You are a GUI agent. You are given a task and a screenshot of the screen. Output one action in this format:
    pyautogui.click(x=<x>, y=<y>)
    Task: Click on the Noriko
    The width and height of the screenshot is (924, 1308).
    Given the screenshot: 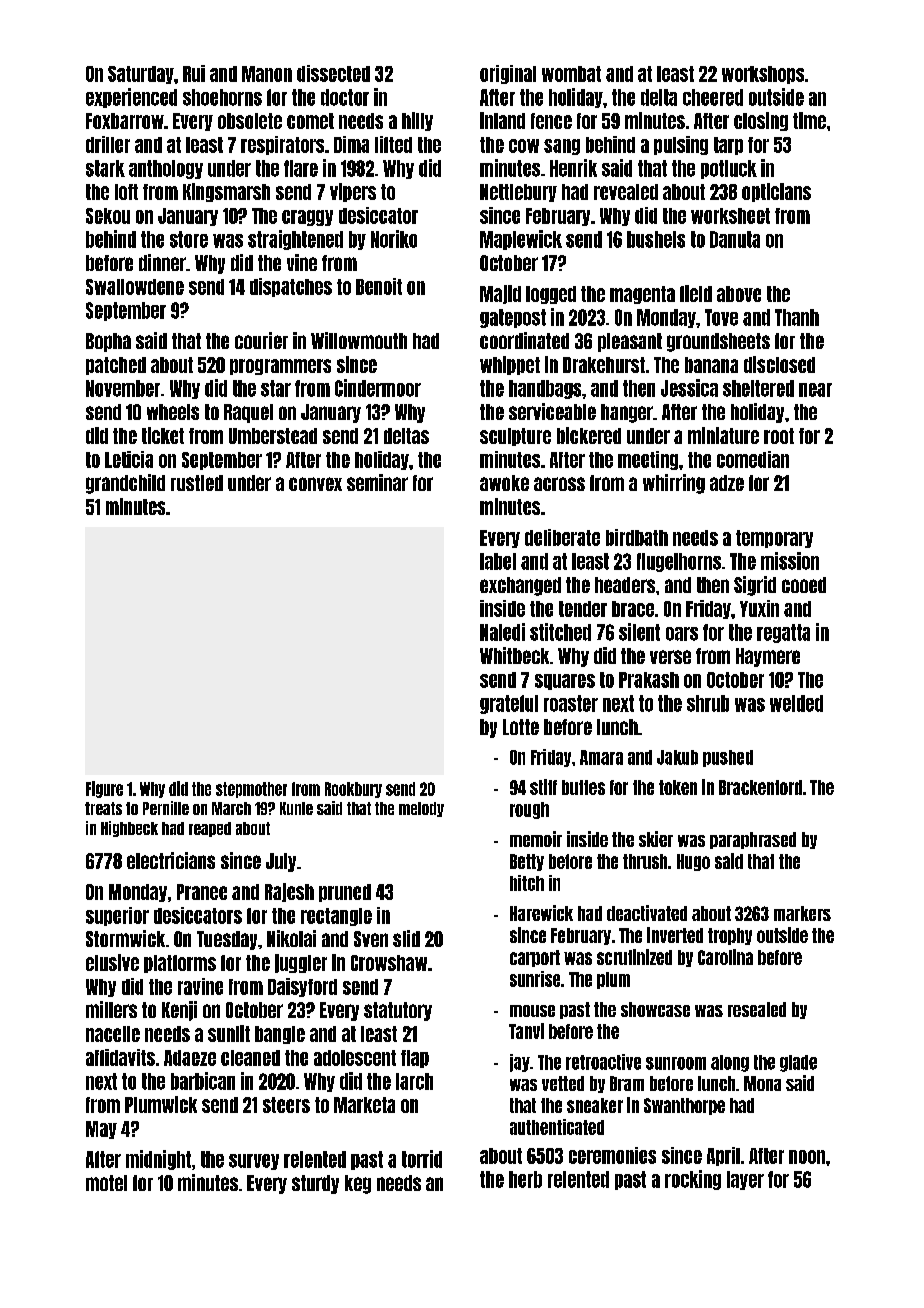 What is the action you would take?
    pyautogui.click(x=394, y=239)
